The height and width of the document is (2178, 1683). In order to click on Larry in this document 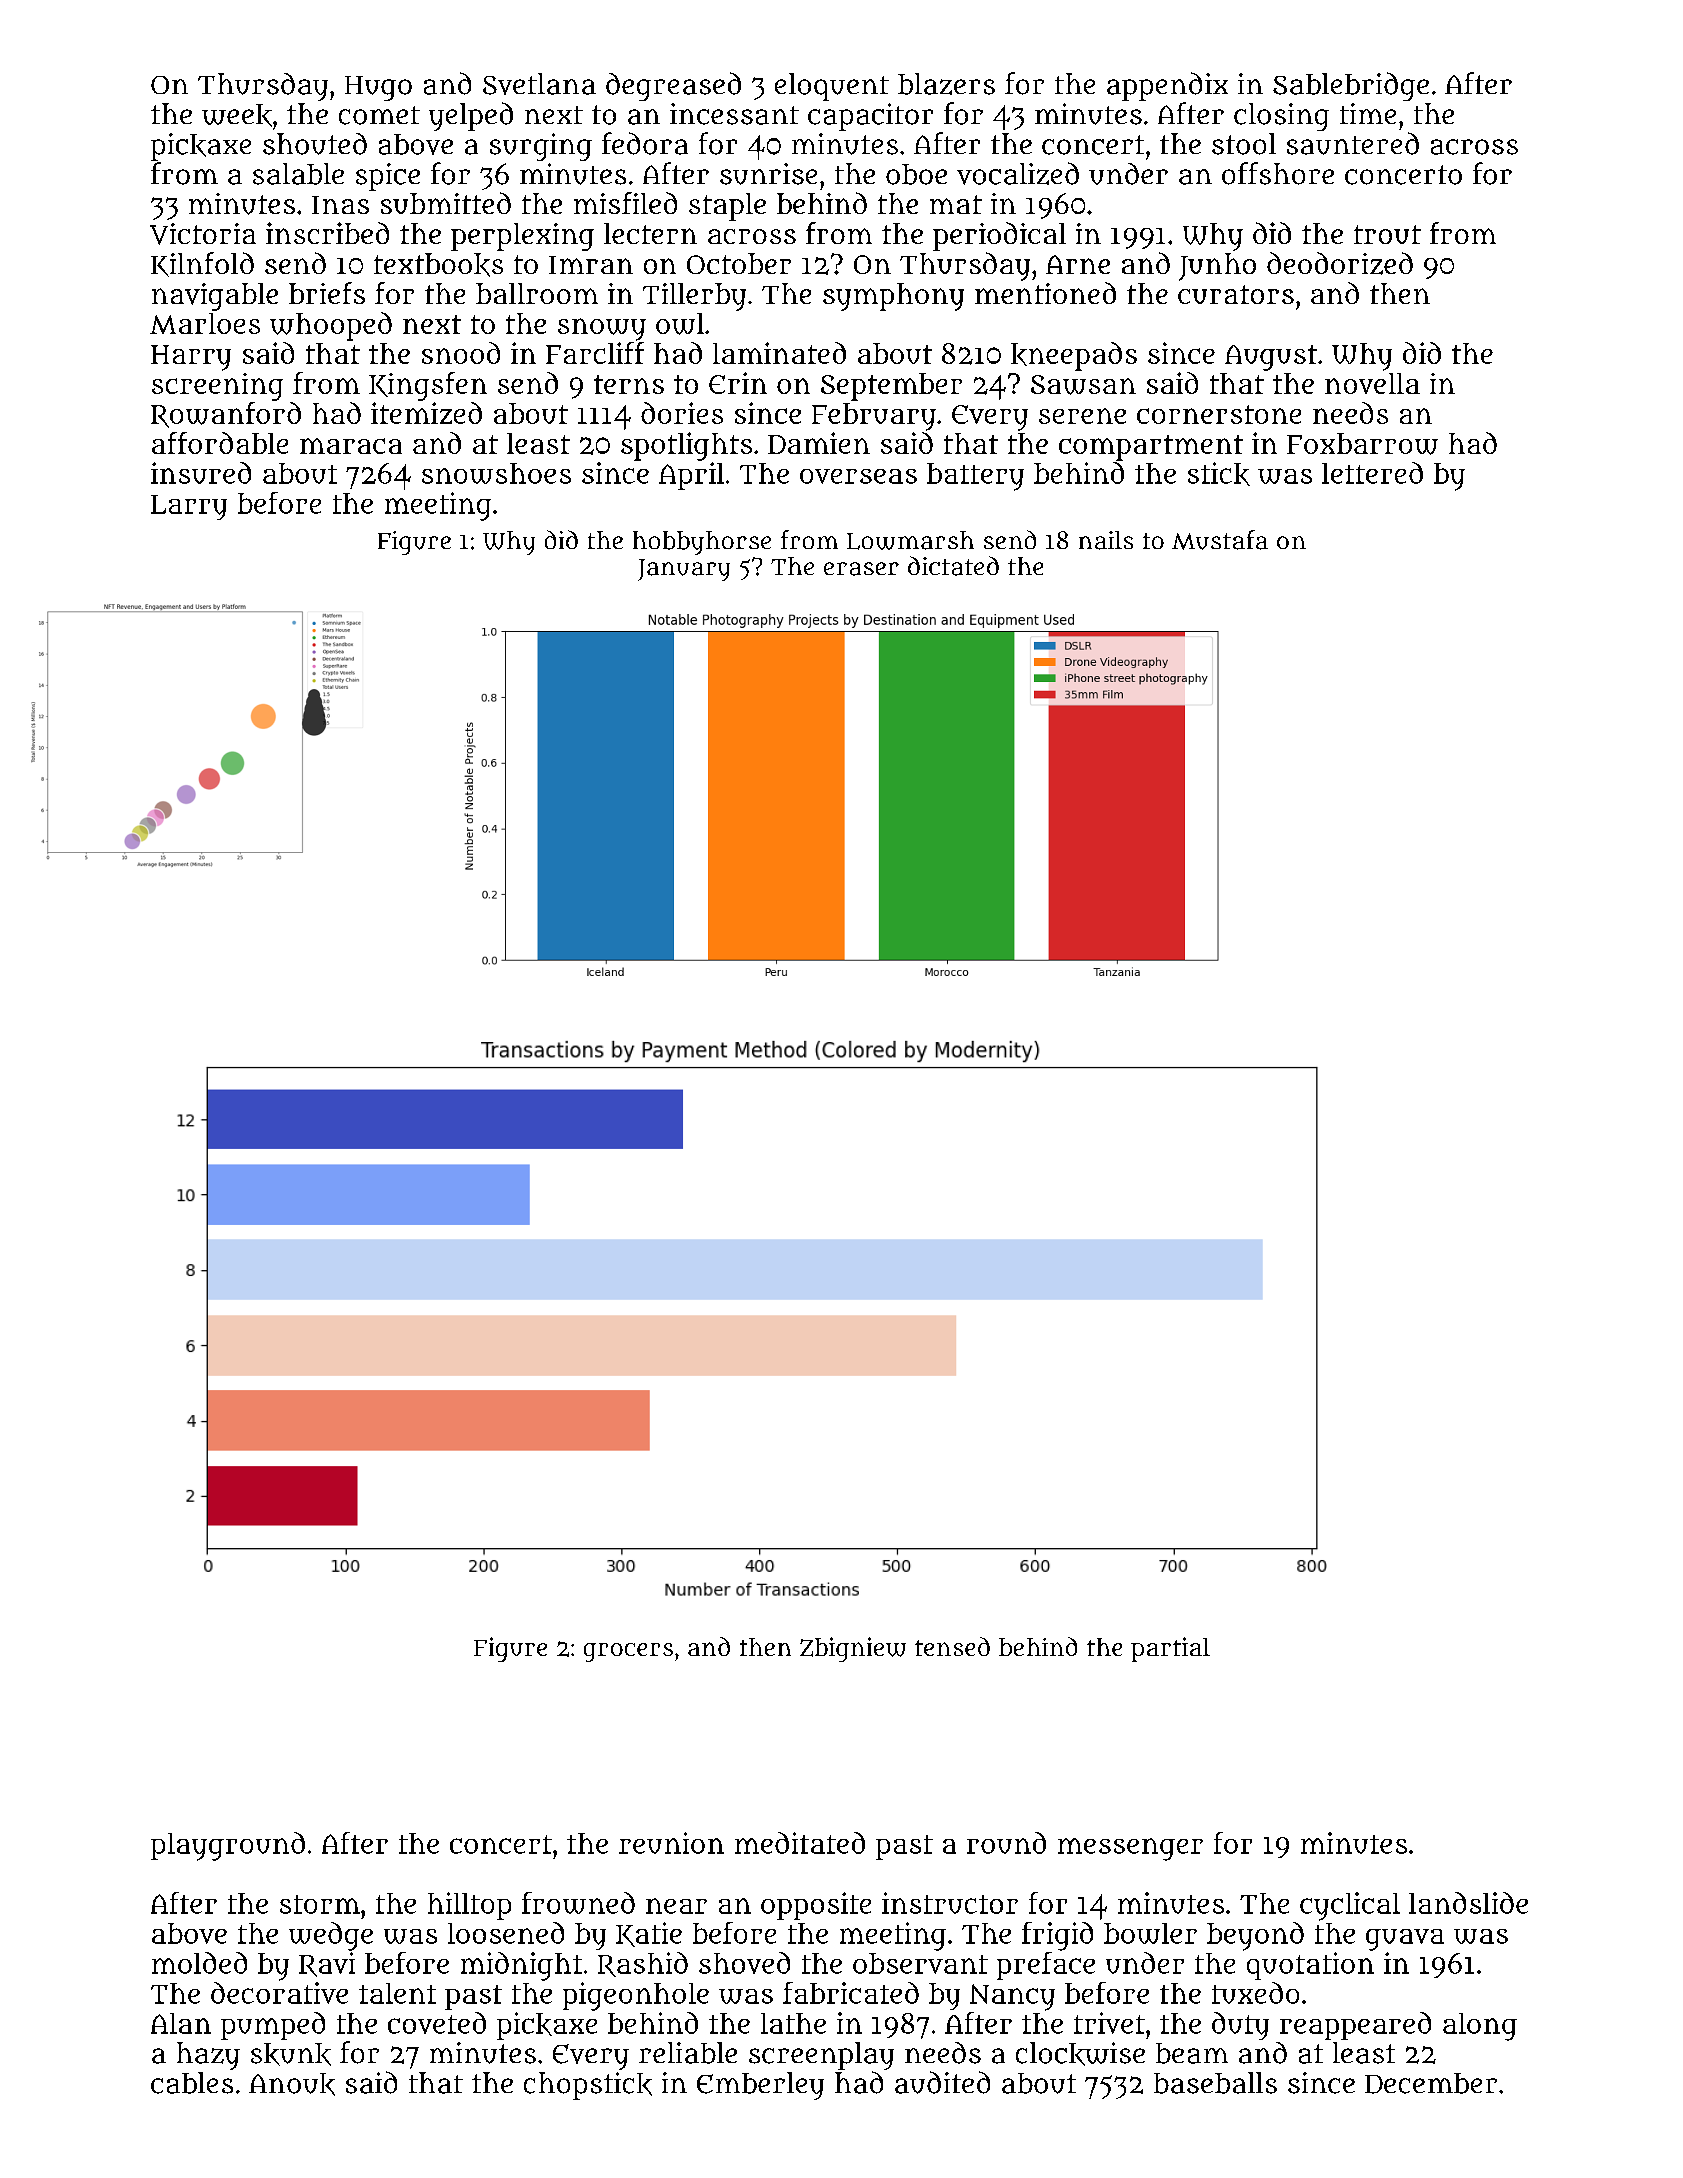, I will do `click(189, 507)`.
